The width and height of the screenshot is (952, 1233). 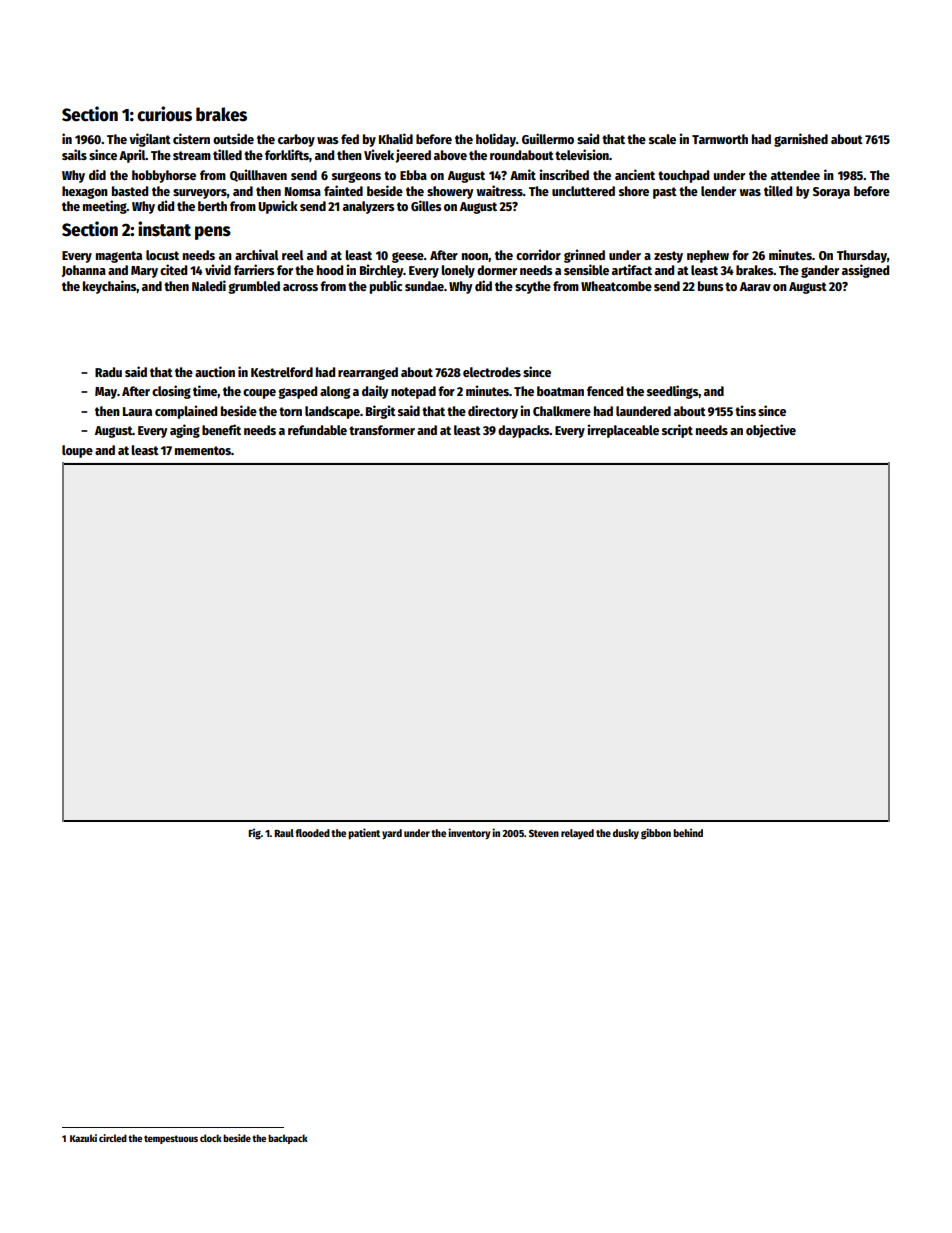 What do you see at coordinates (312, 833) in the screenshot?
I see `flooded` at bounding box center [312, 833].
